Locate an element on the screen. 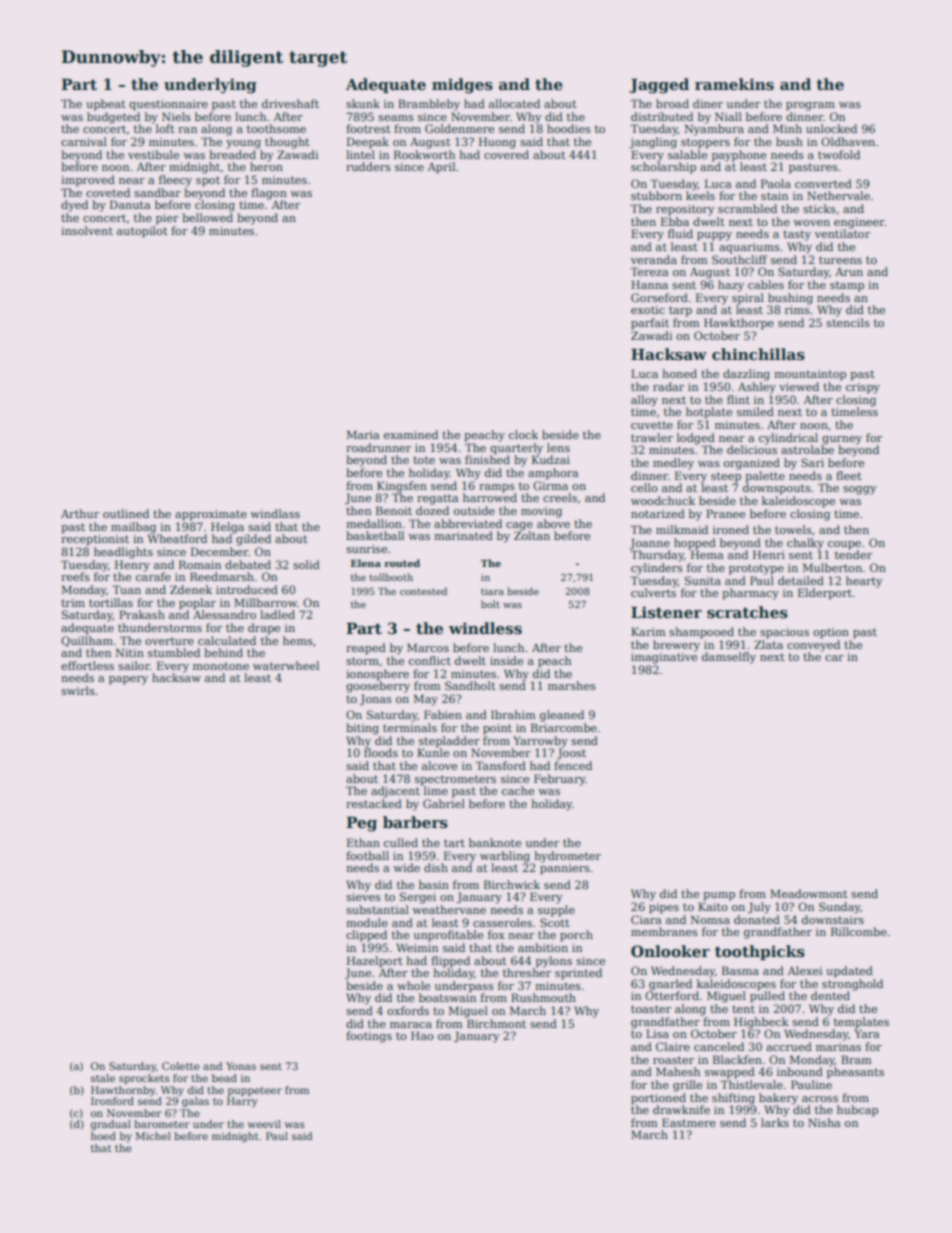 This screenshot has height=1233, width=952. Marcos is located at coordinates (428, 647).
